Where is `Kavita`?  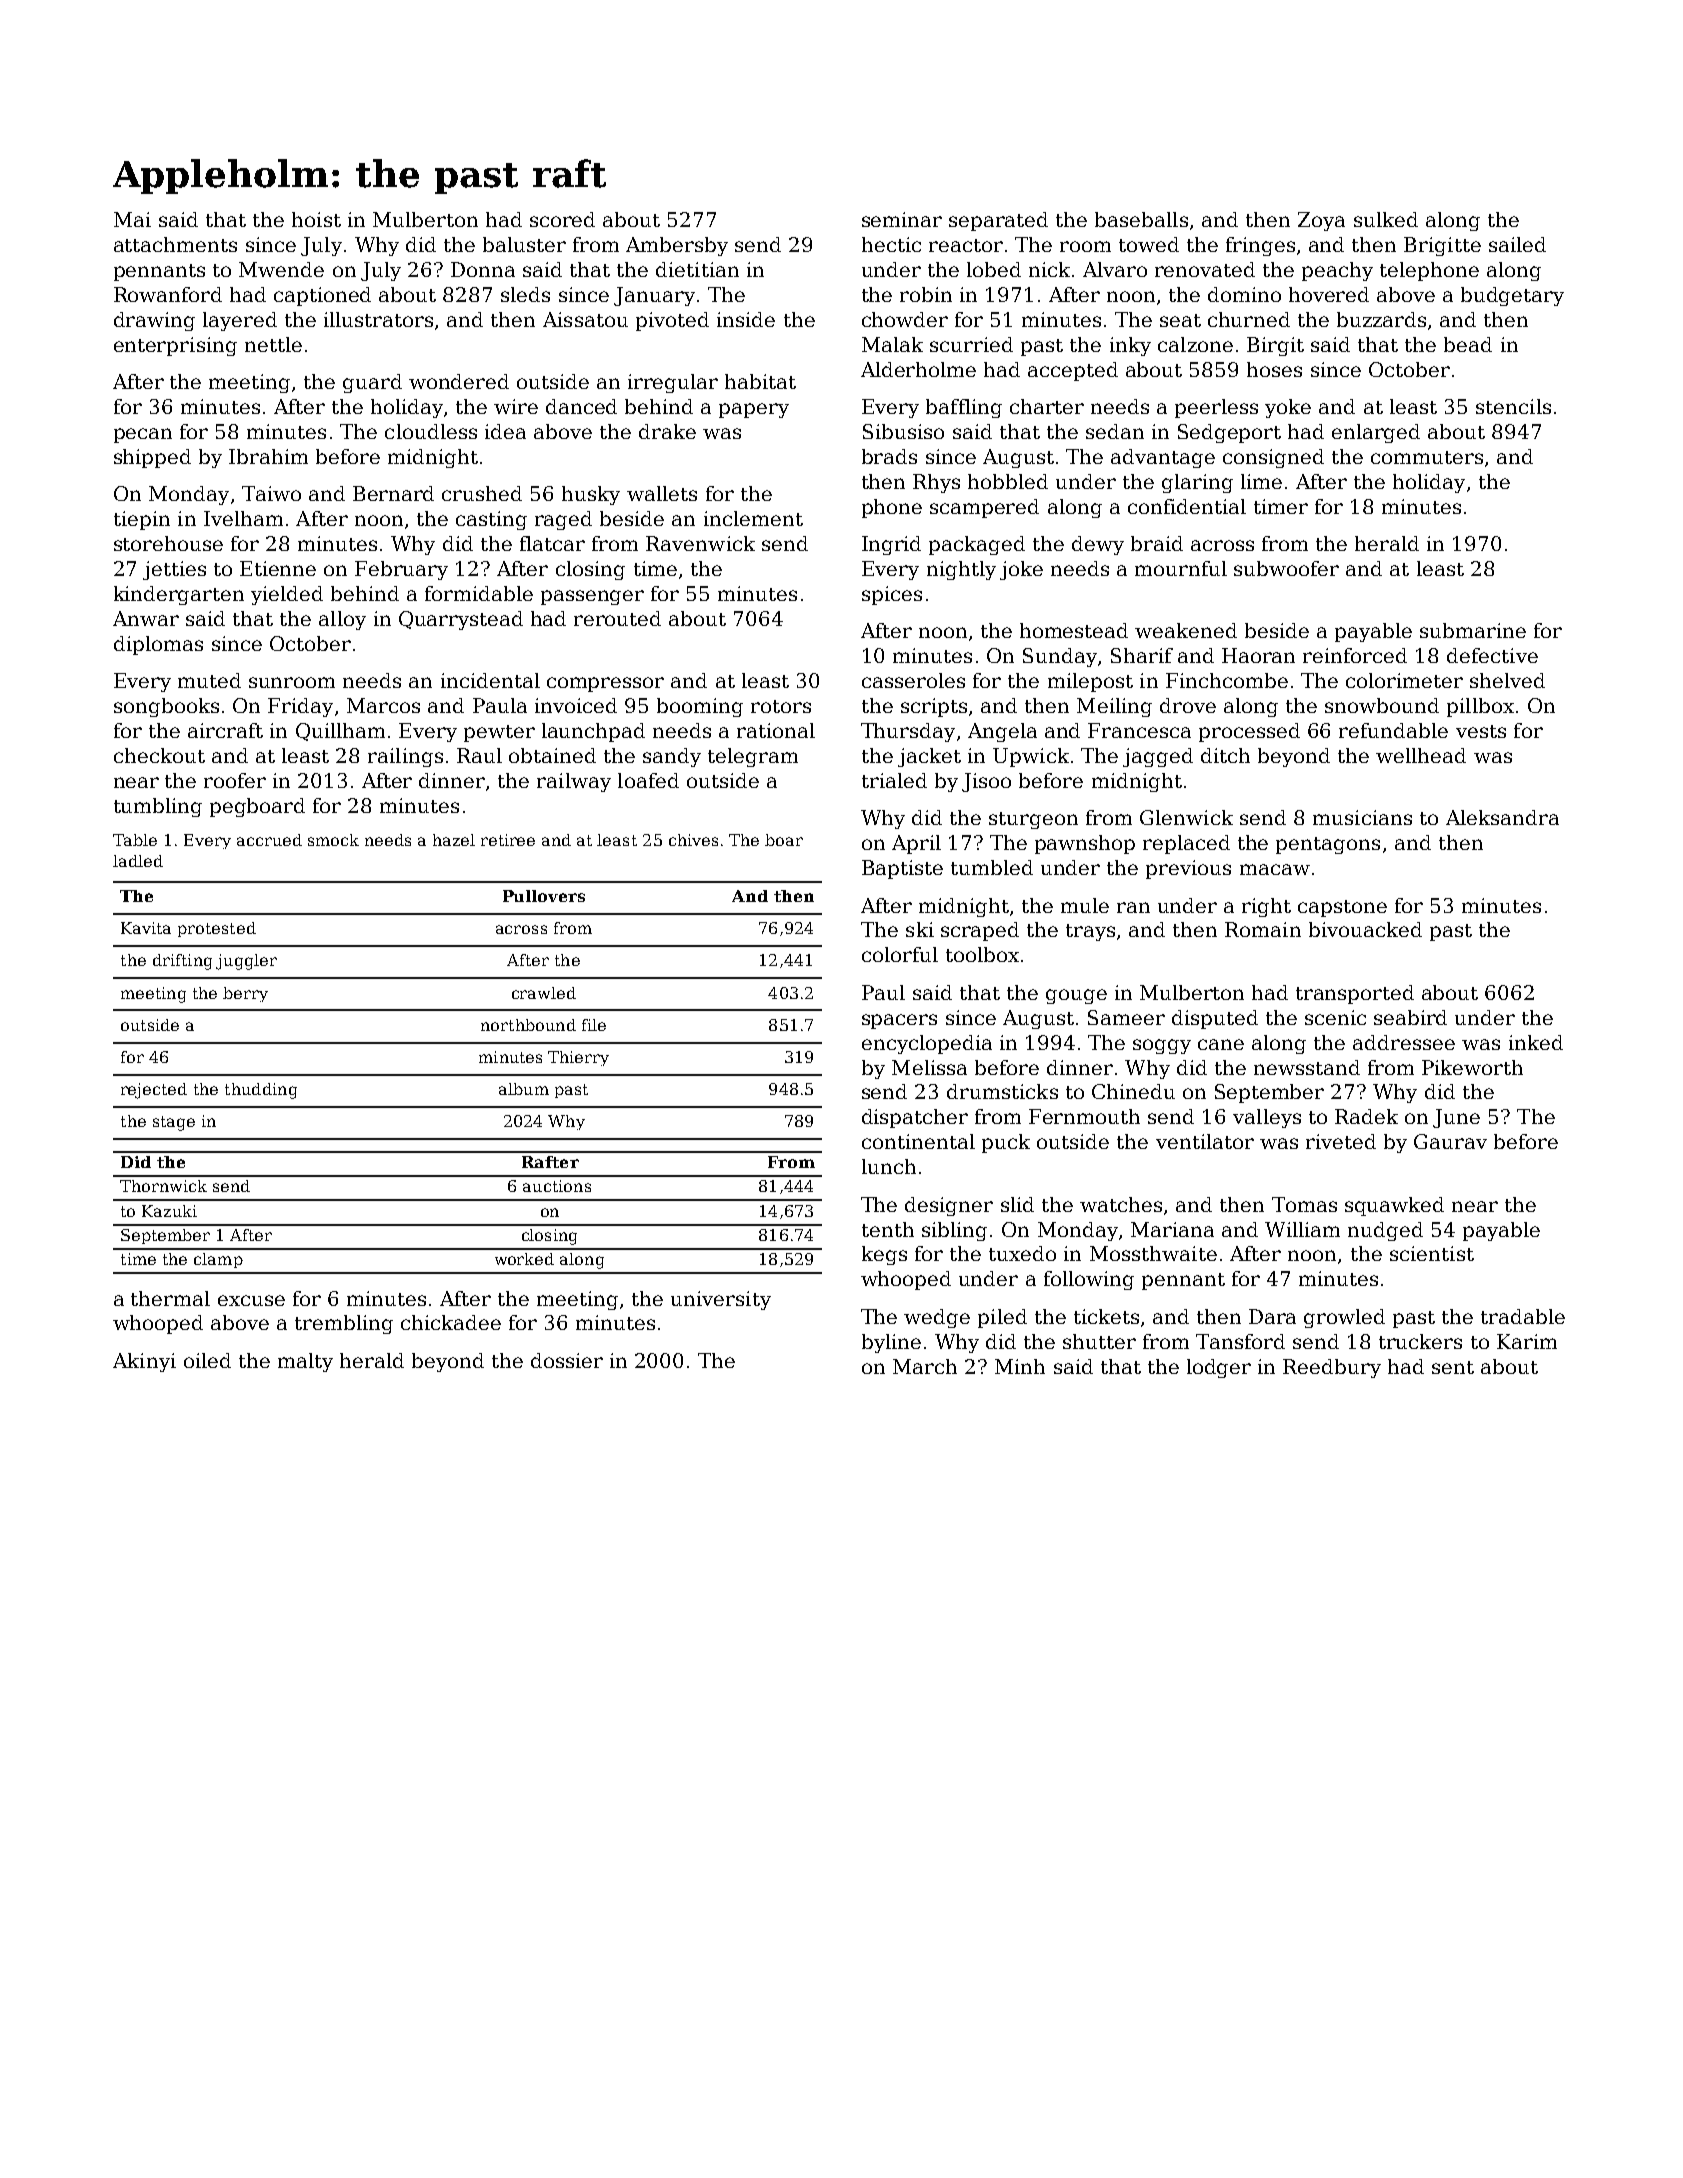 Kavita is located at coordinates (146, 928).
